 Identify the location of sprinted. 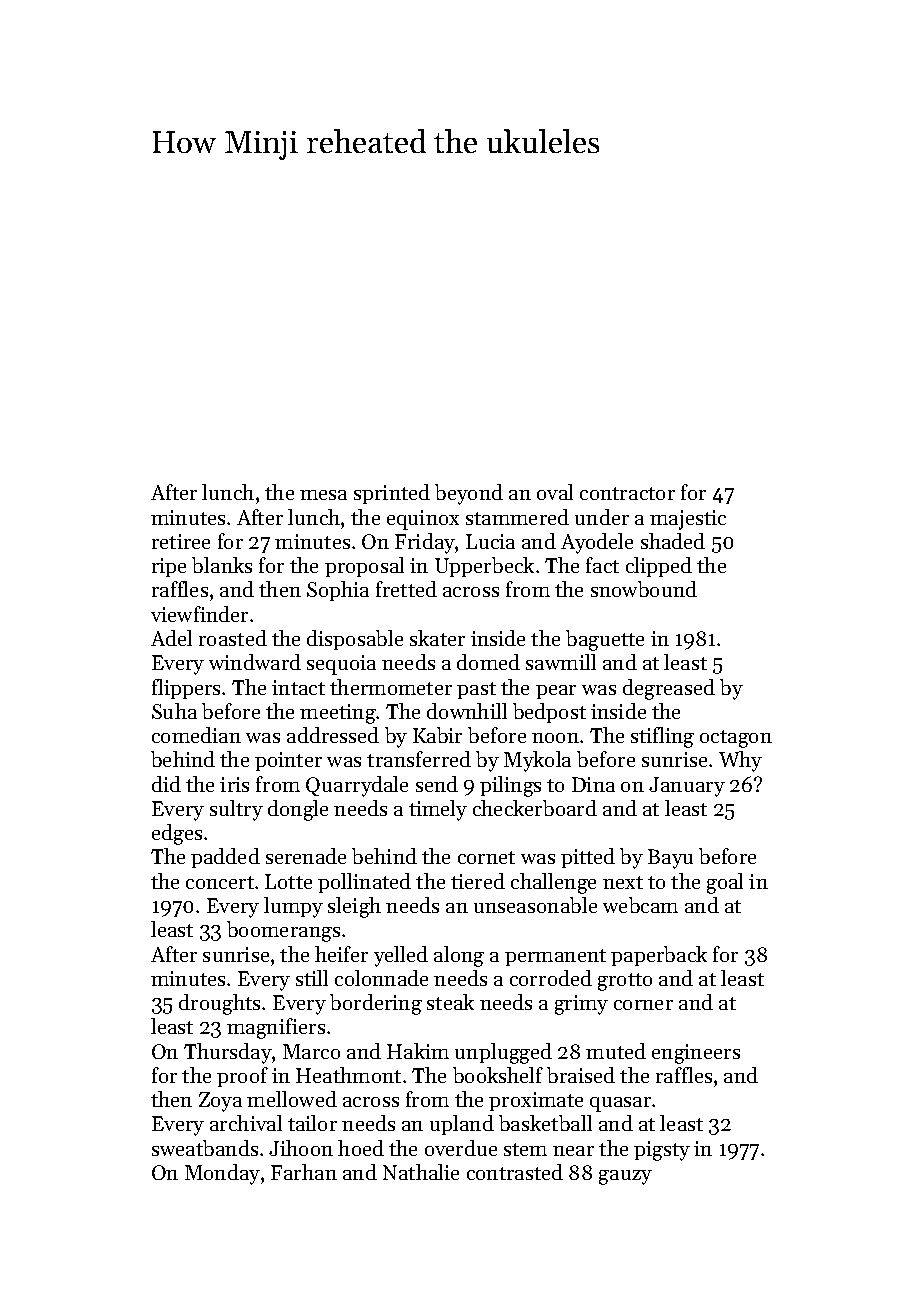
(392, 494).
